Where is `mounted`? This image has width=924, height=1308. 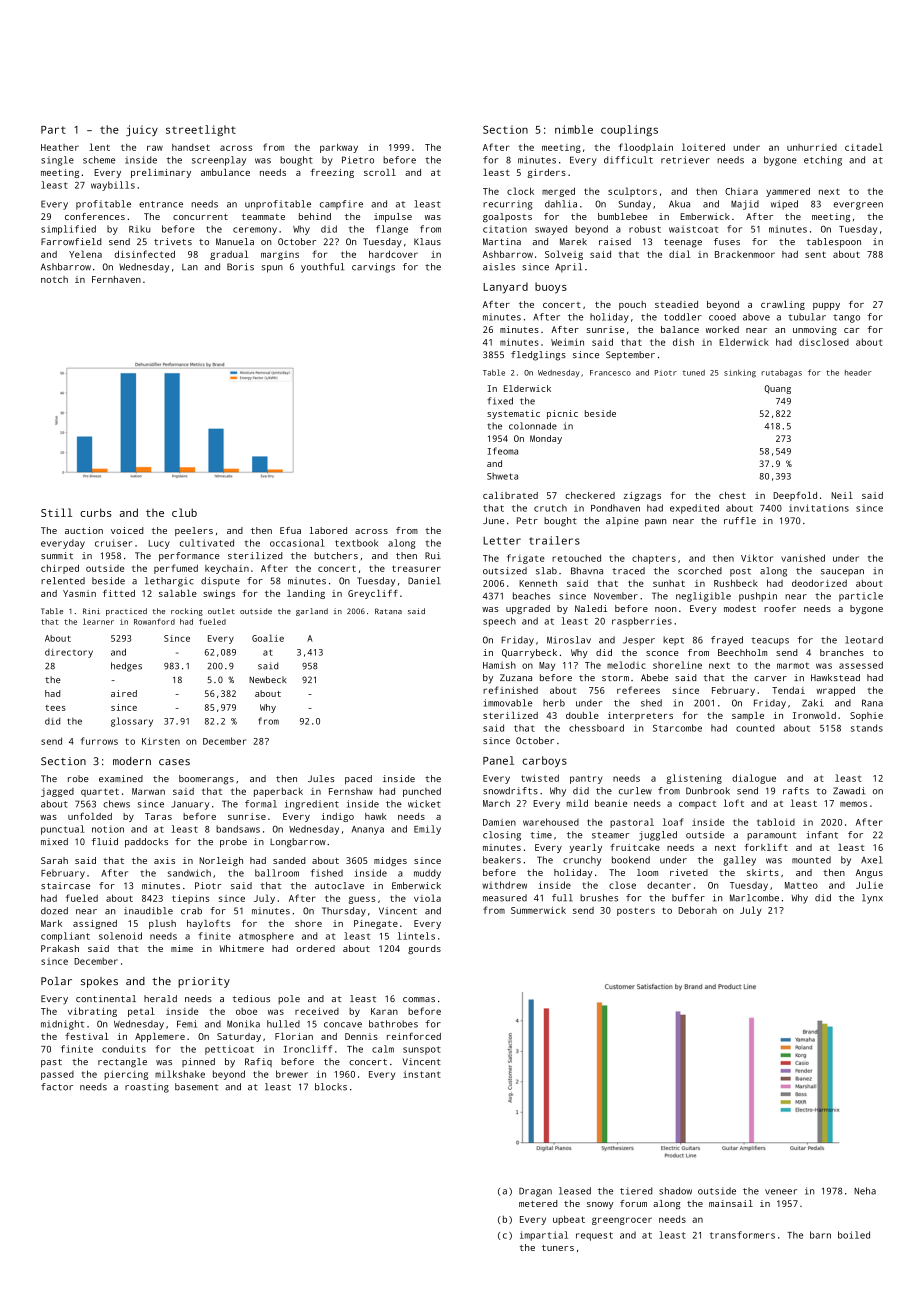 mounted is located at coordinates (811, 860).
